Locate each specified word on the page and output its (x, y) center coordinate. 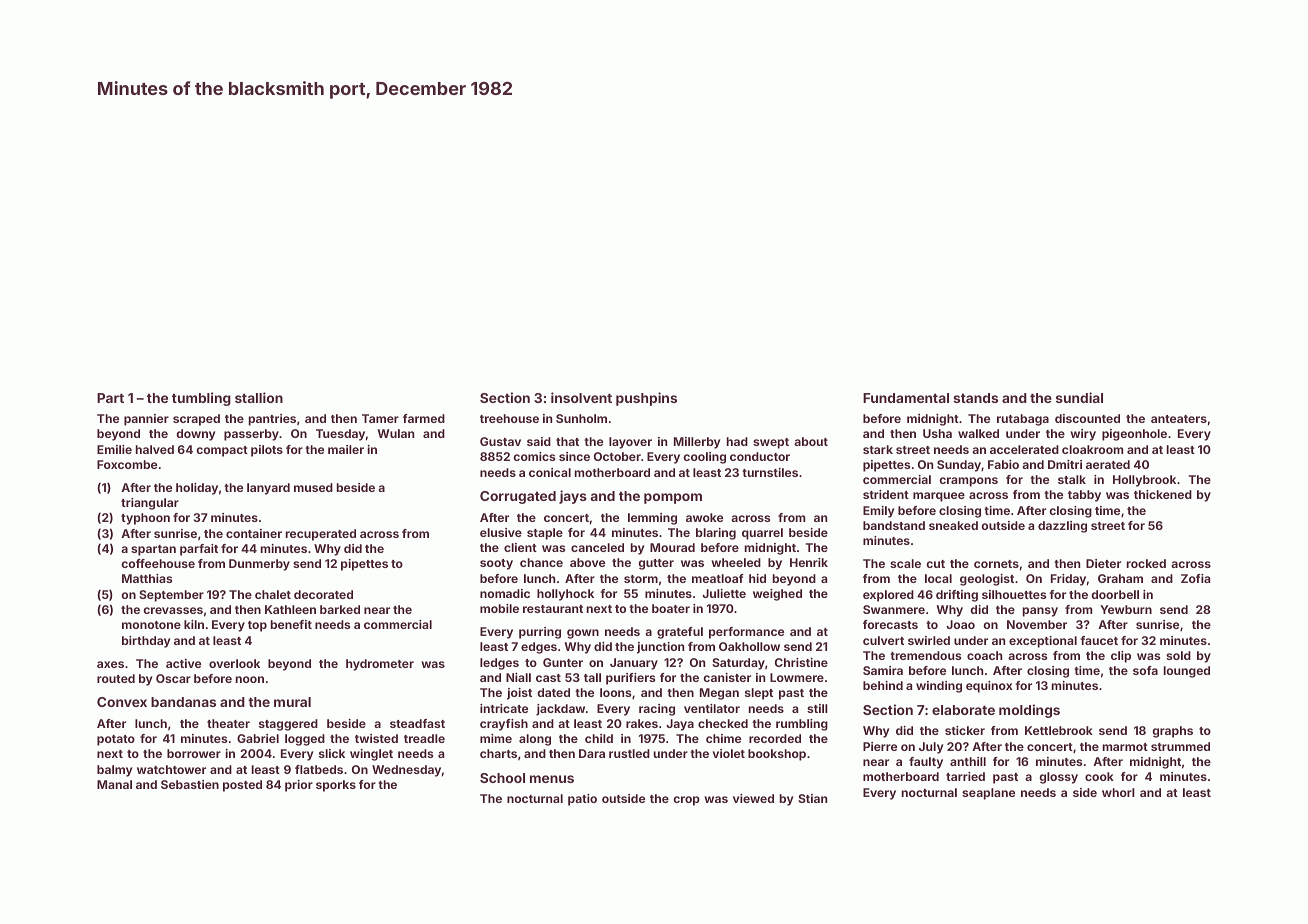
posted (242, 786)
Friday (1068, 580)
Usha (937, 433)
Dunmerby (259, 565)
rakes (642, 723)
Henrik (809, 562)
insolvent (581, 397)
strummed (1180, 746)
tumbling (201, 399)
